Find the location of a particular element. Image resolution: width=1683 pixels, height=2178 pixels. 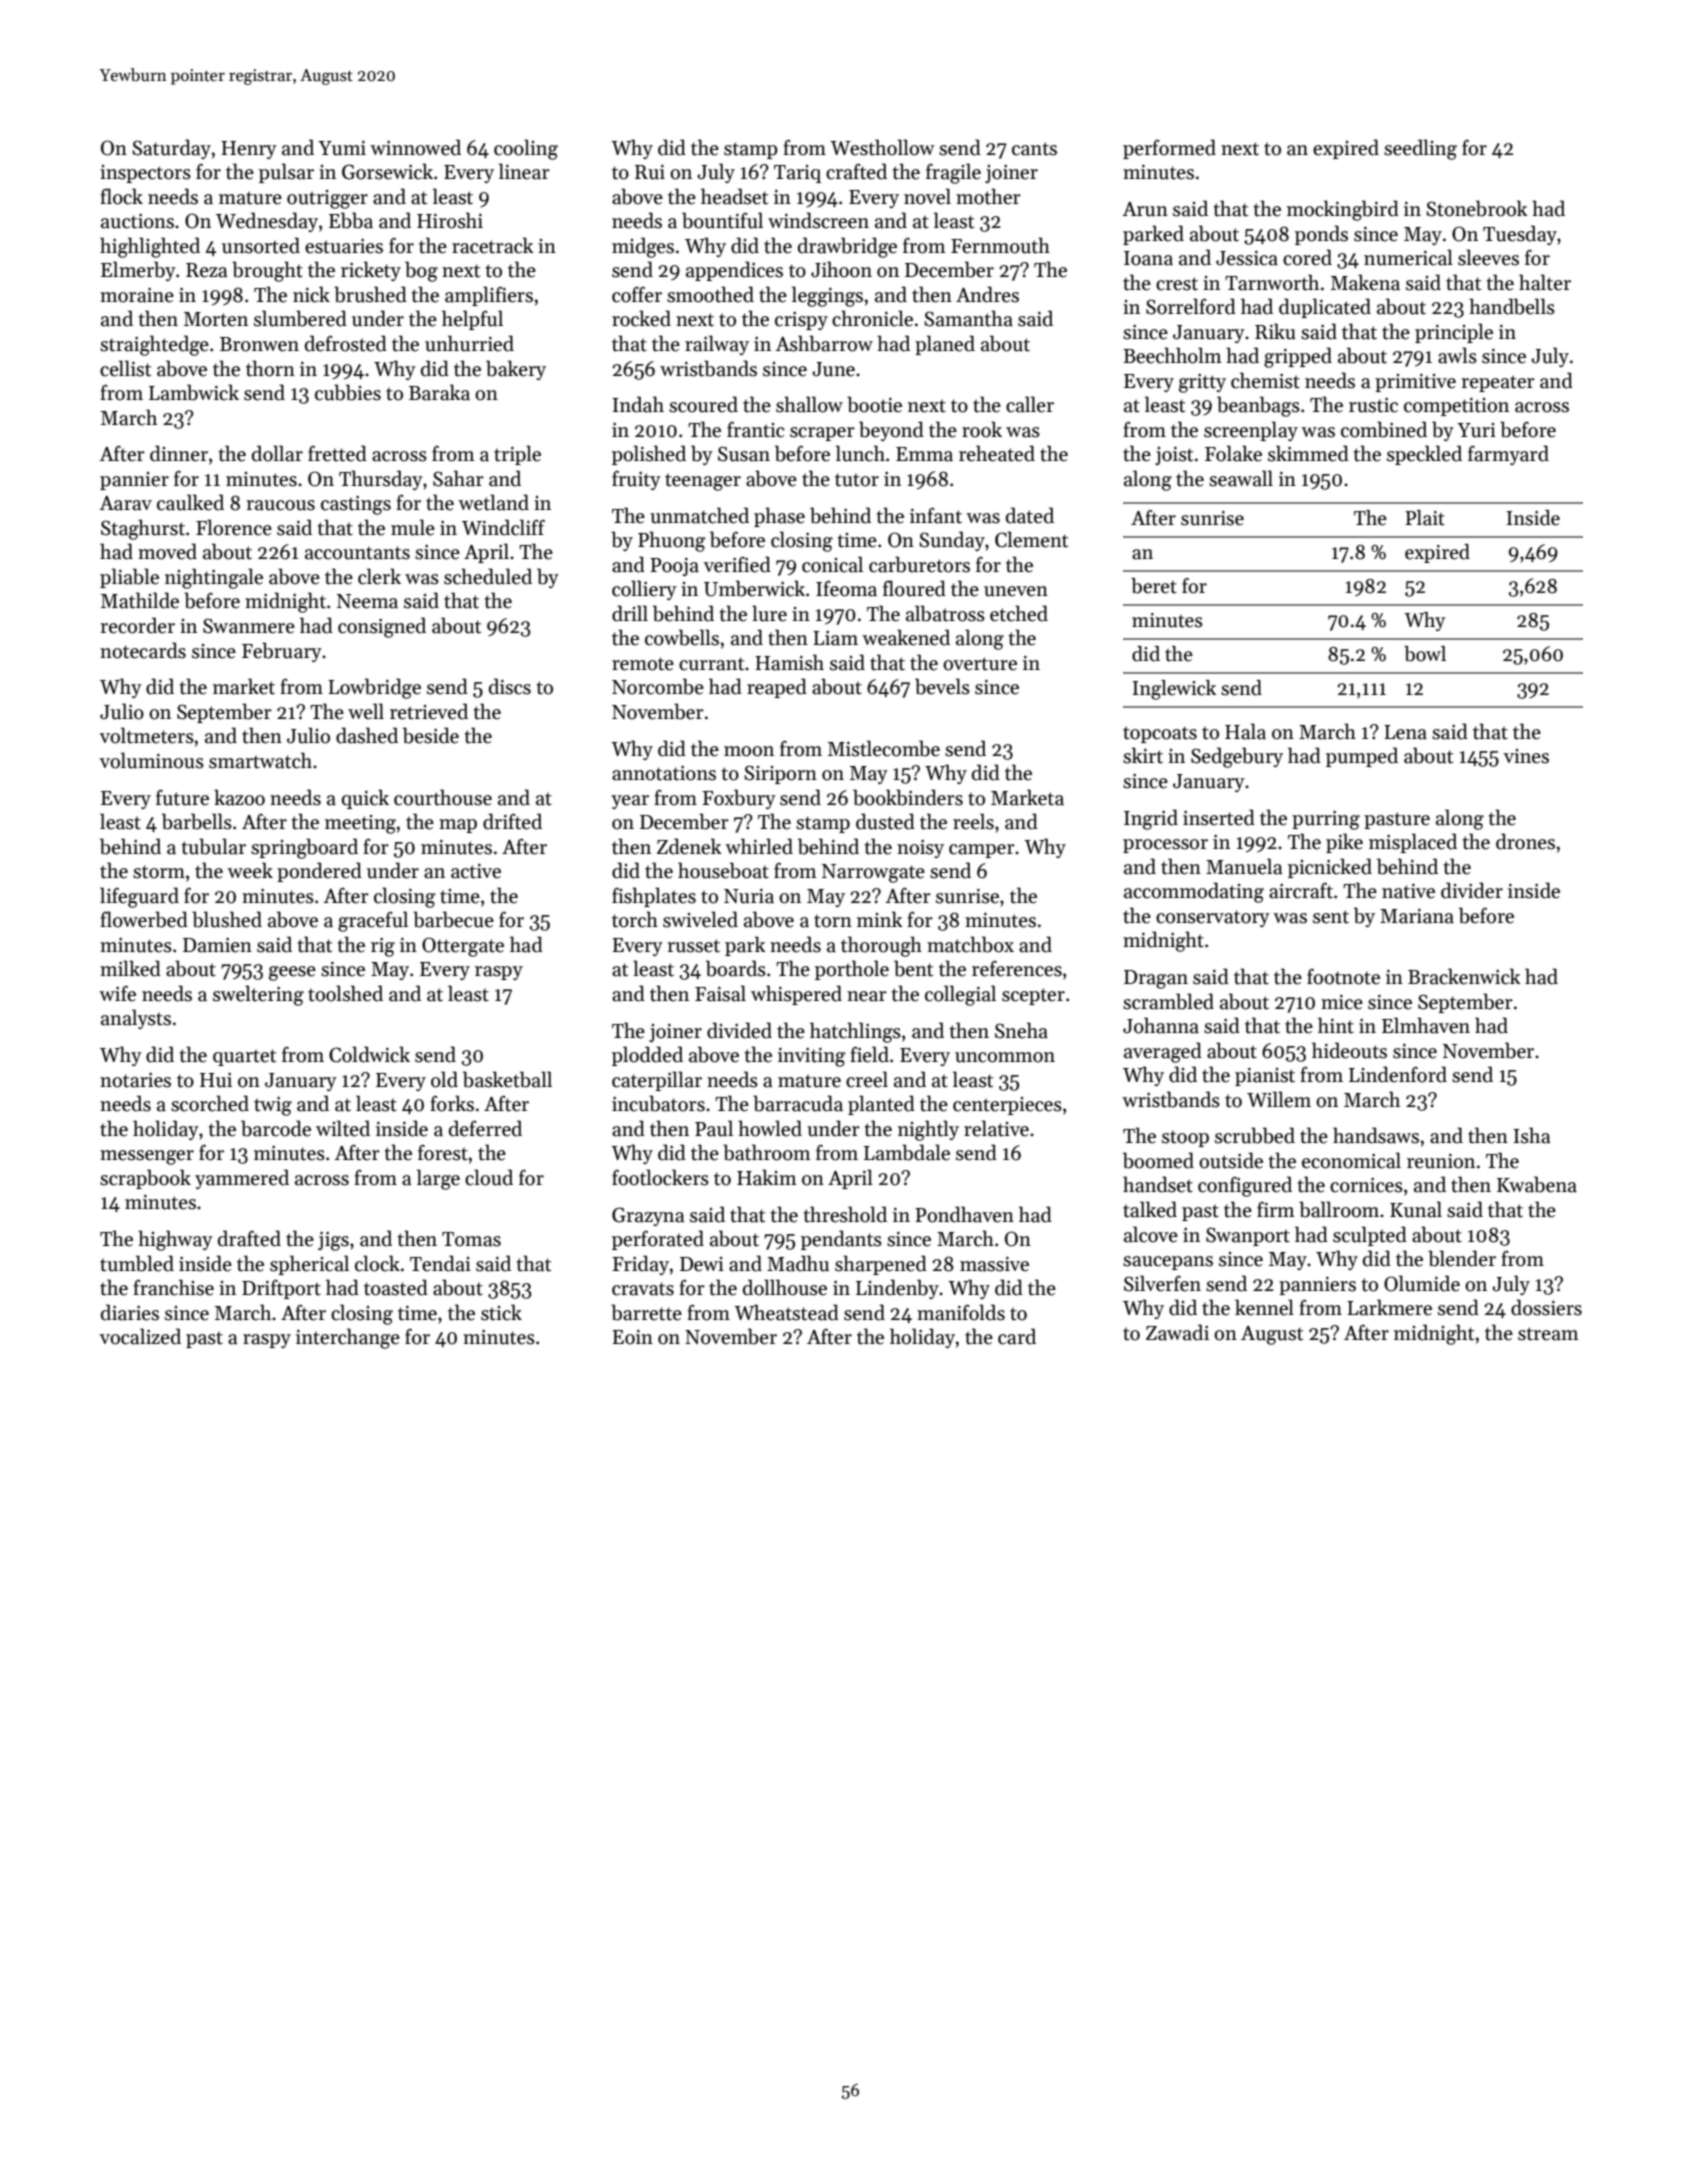

Clement is located at coordinates (1031, 539).
